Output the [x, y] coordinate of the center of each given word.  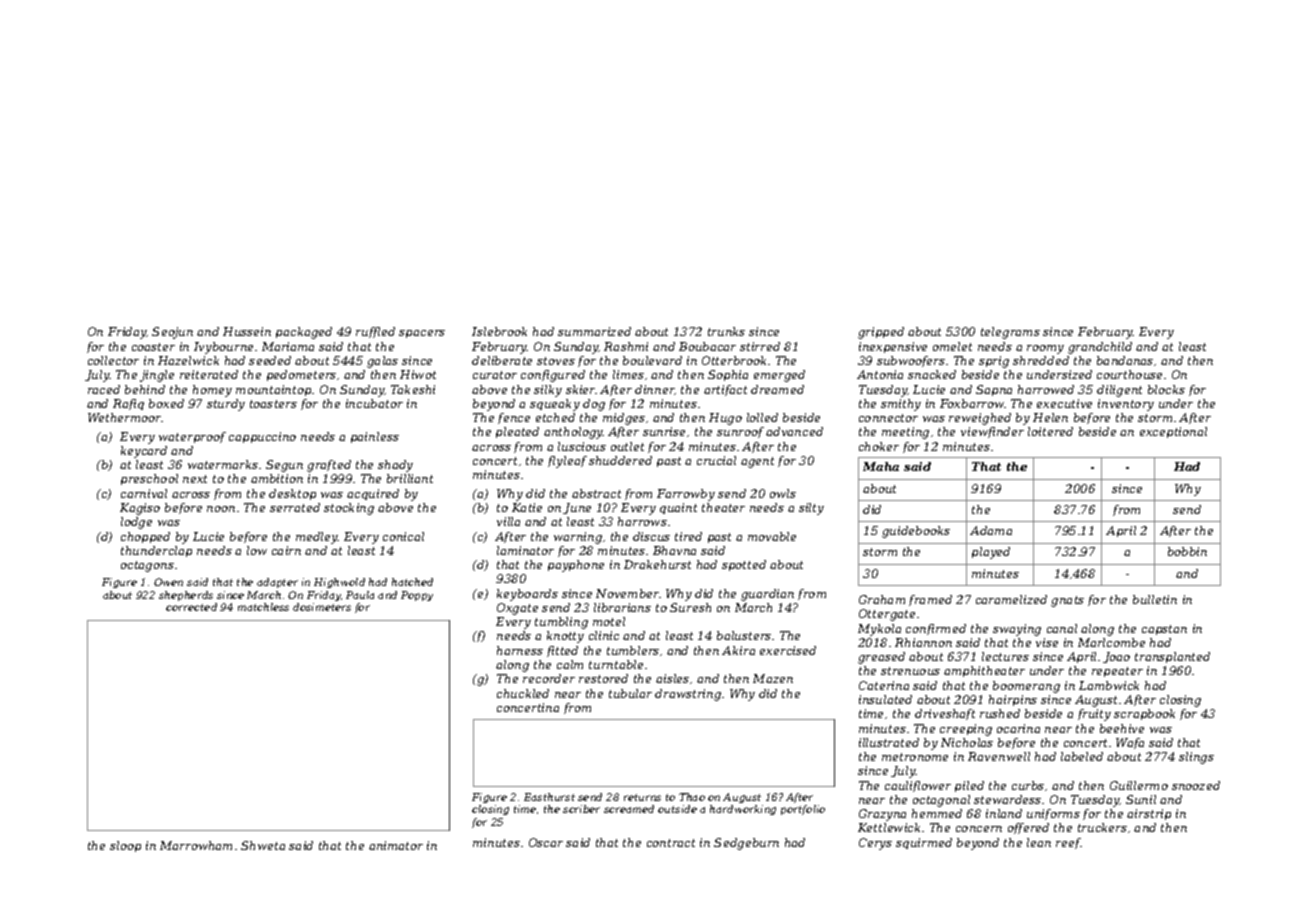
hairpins [1013, 700]
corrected [191, 607]
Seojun [172, 333]
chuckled [523, 693]
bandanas [1125, 360]
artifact [725, 390]
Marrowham [196, 845]
